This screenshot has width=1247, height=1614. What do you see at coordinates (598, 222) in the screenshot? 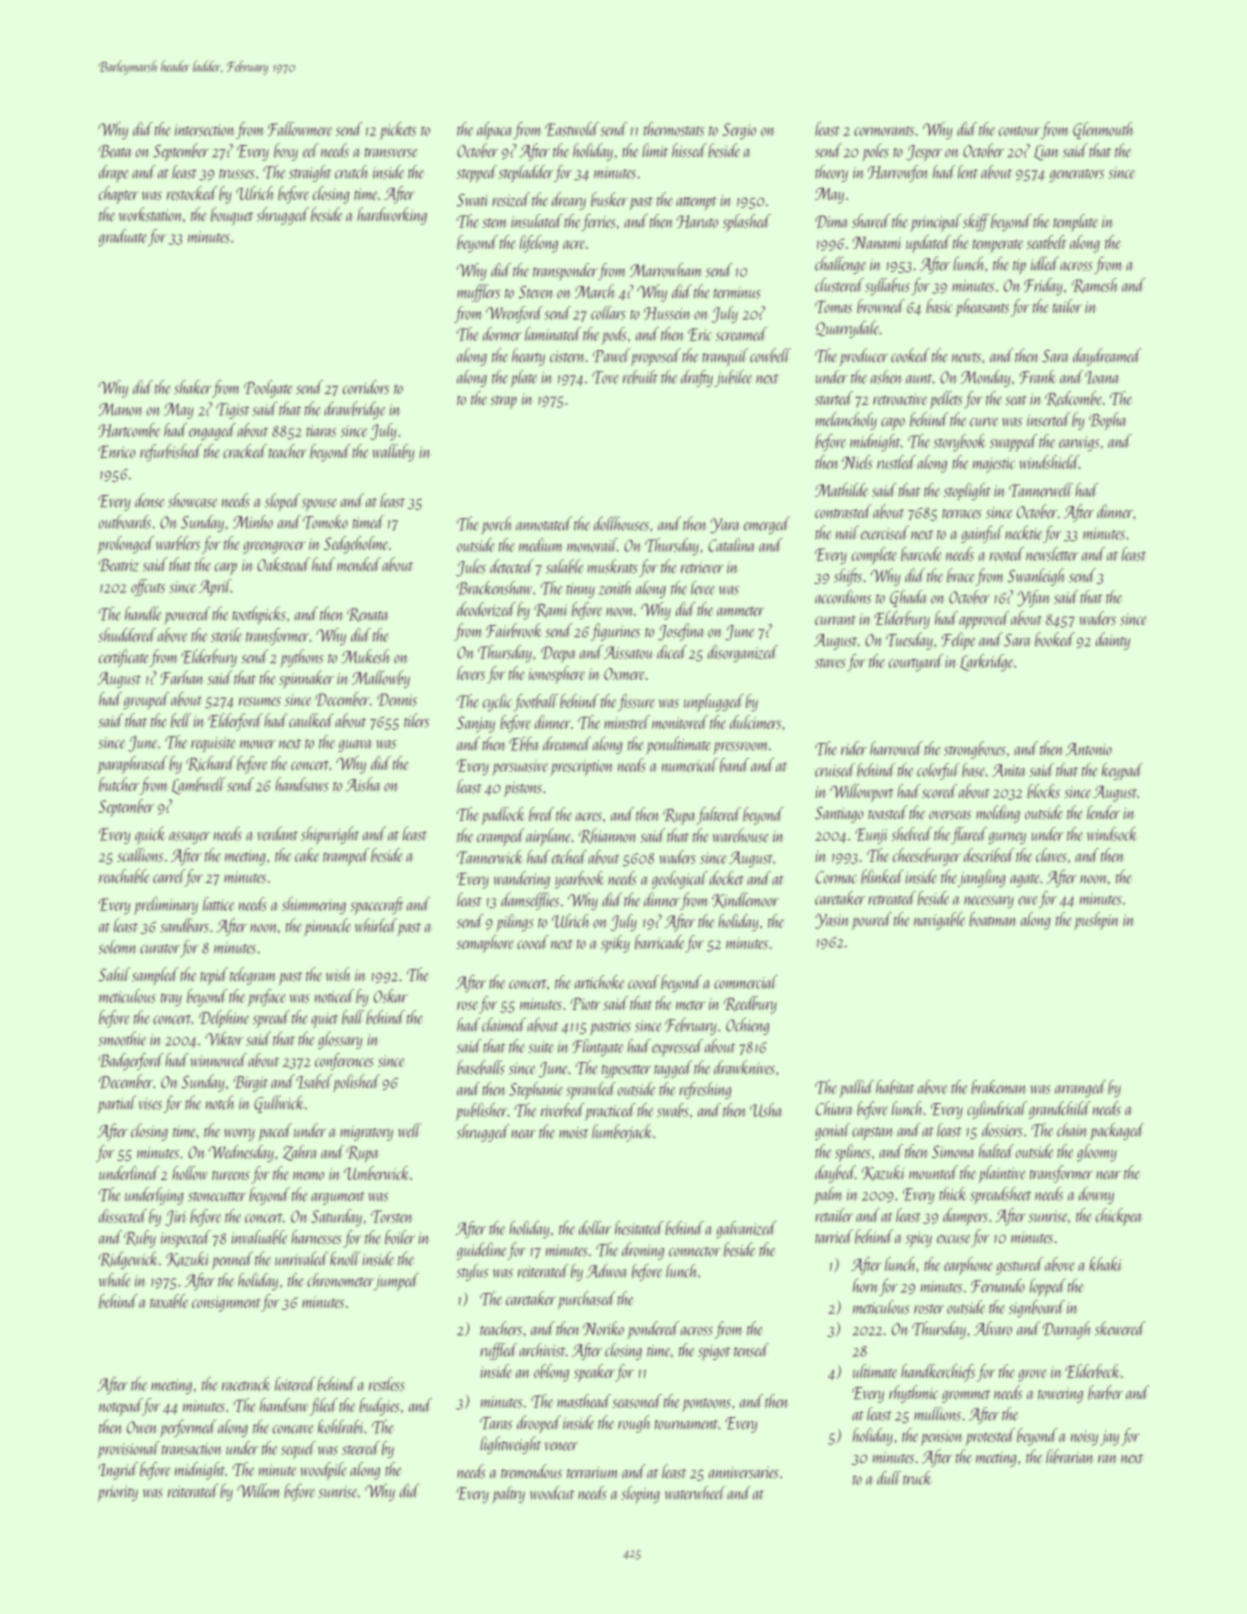
I see `ferries` at bounding box center [598, 222].
